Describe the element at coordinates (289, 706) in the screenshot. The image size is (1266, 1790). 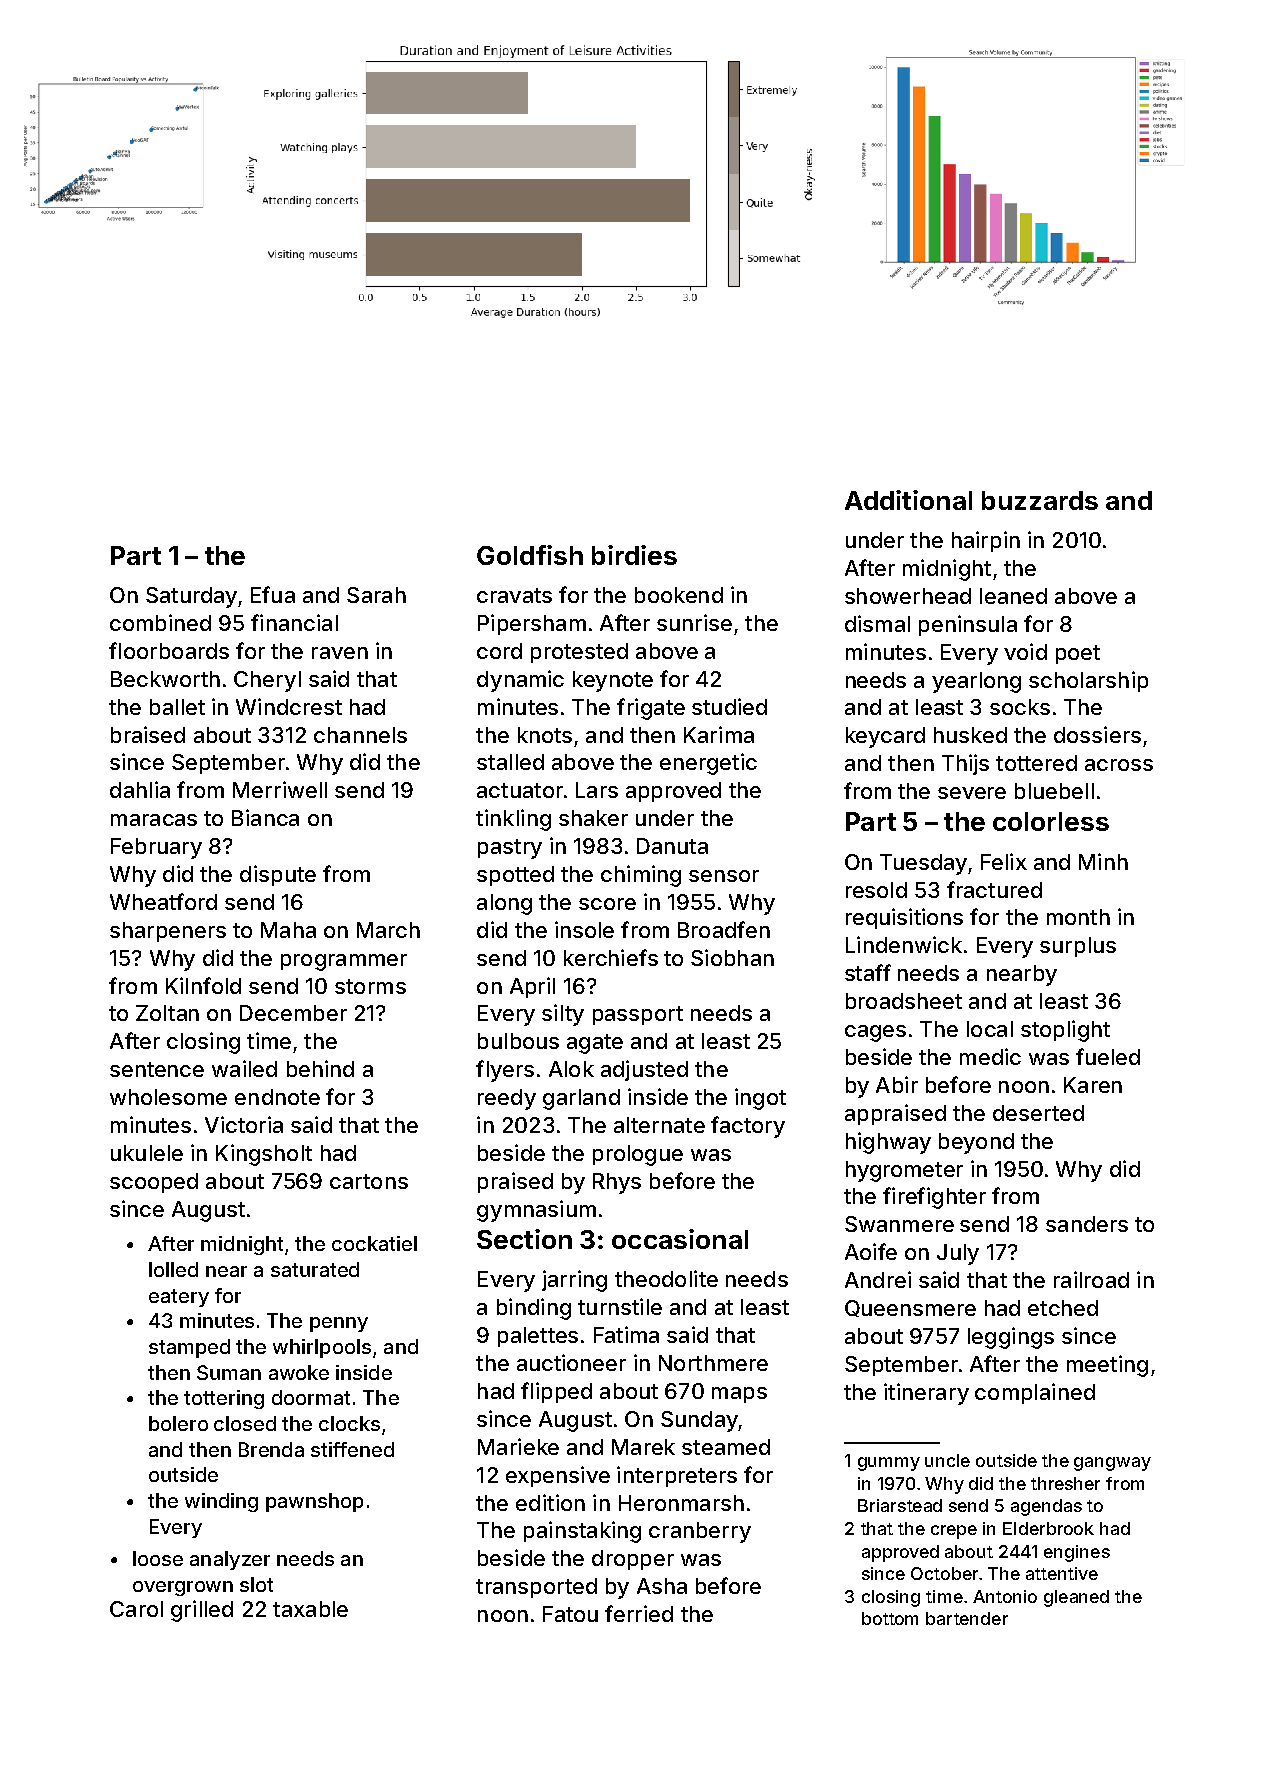
I see `Windcrest` at that location.
